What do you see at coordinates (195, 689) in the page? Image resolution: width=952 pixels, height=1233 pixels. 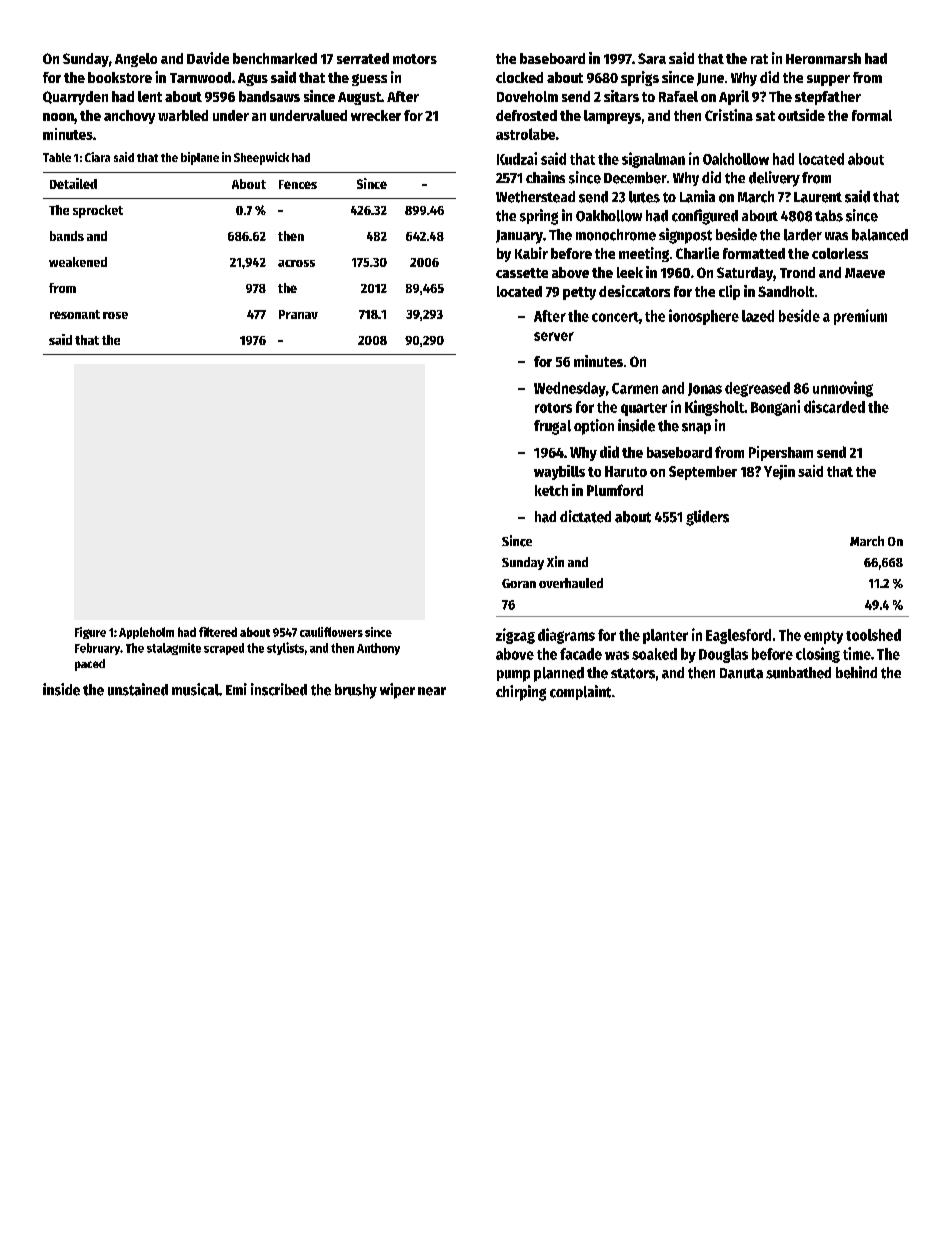 I see `musical` at bounding box center [195, 689].
